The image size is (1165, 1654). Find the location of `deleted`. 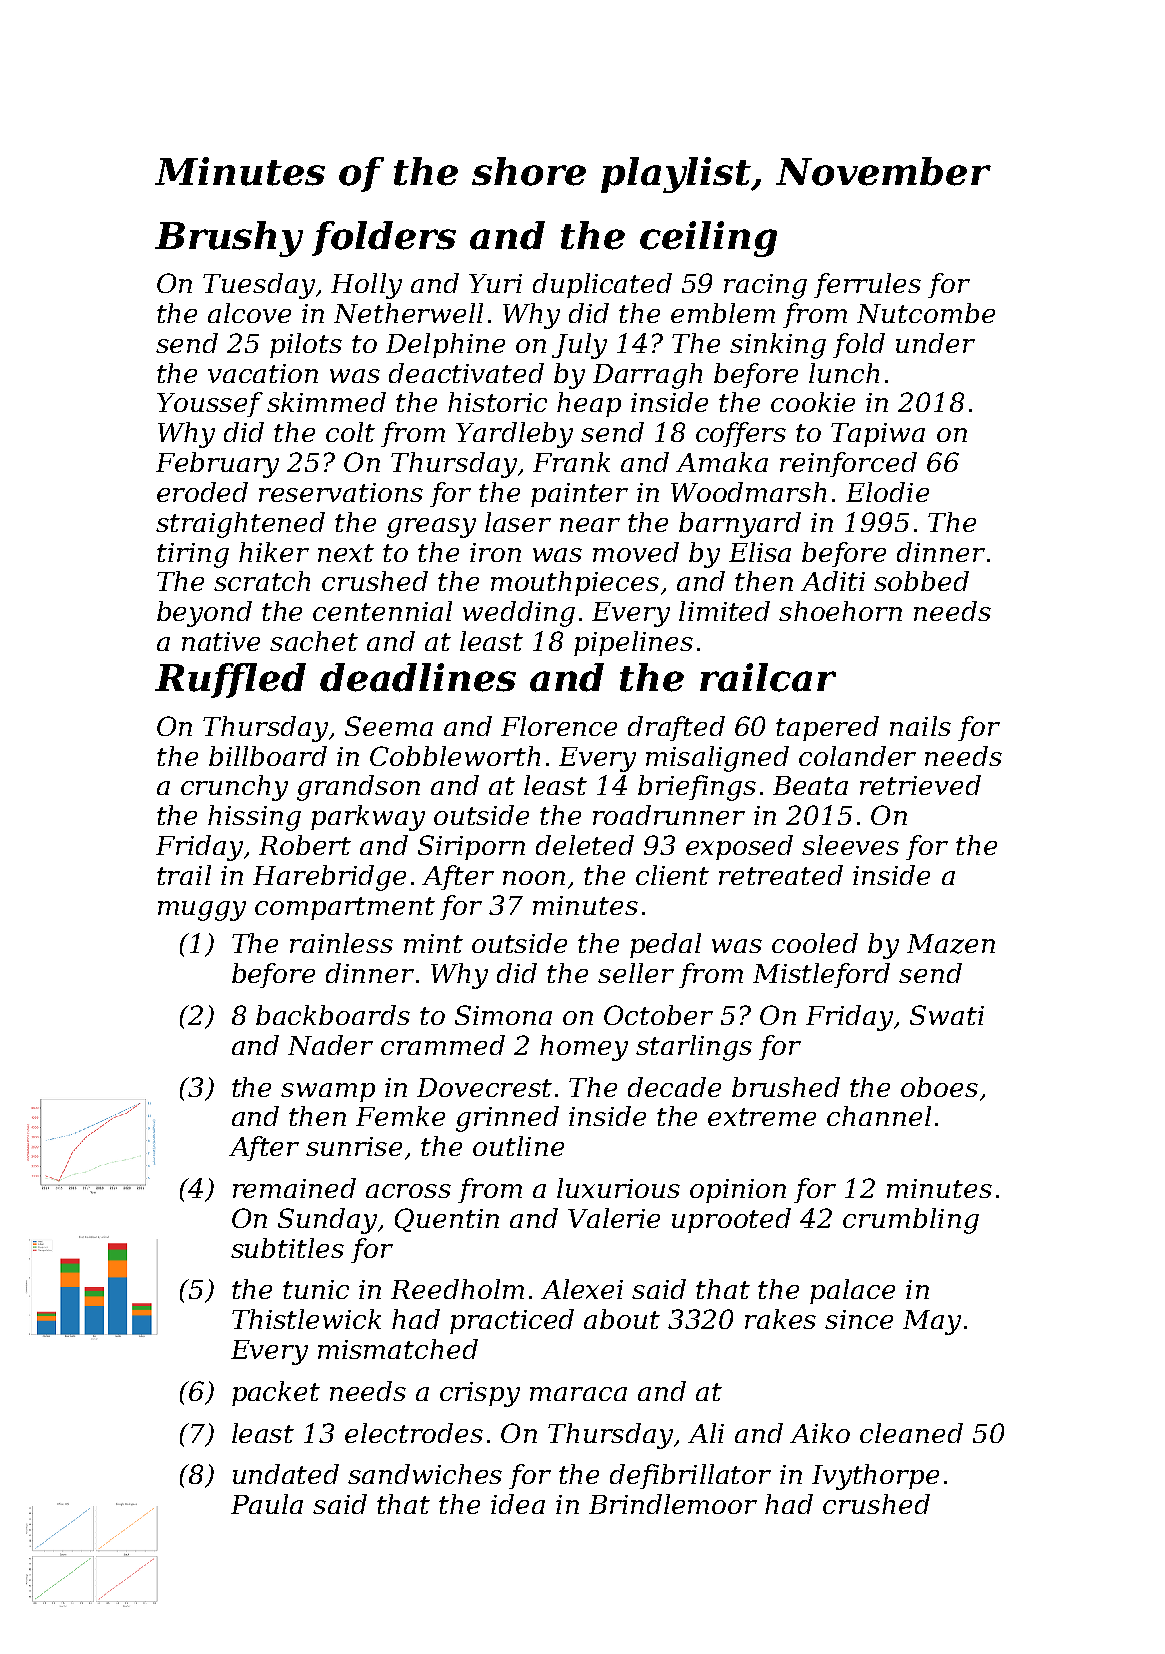

deleted is located at coordinates (585, 845).
